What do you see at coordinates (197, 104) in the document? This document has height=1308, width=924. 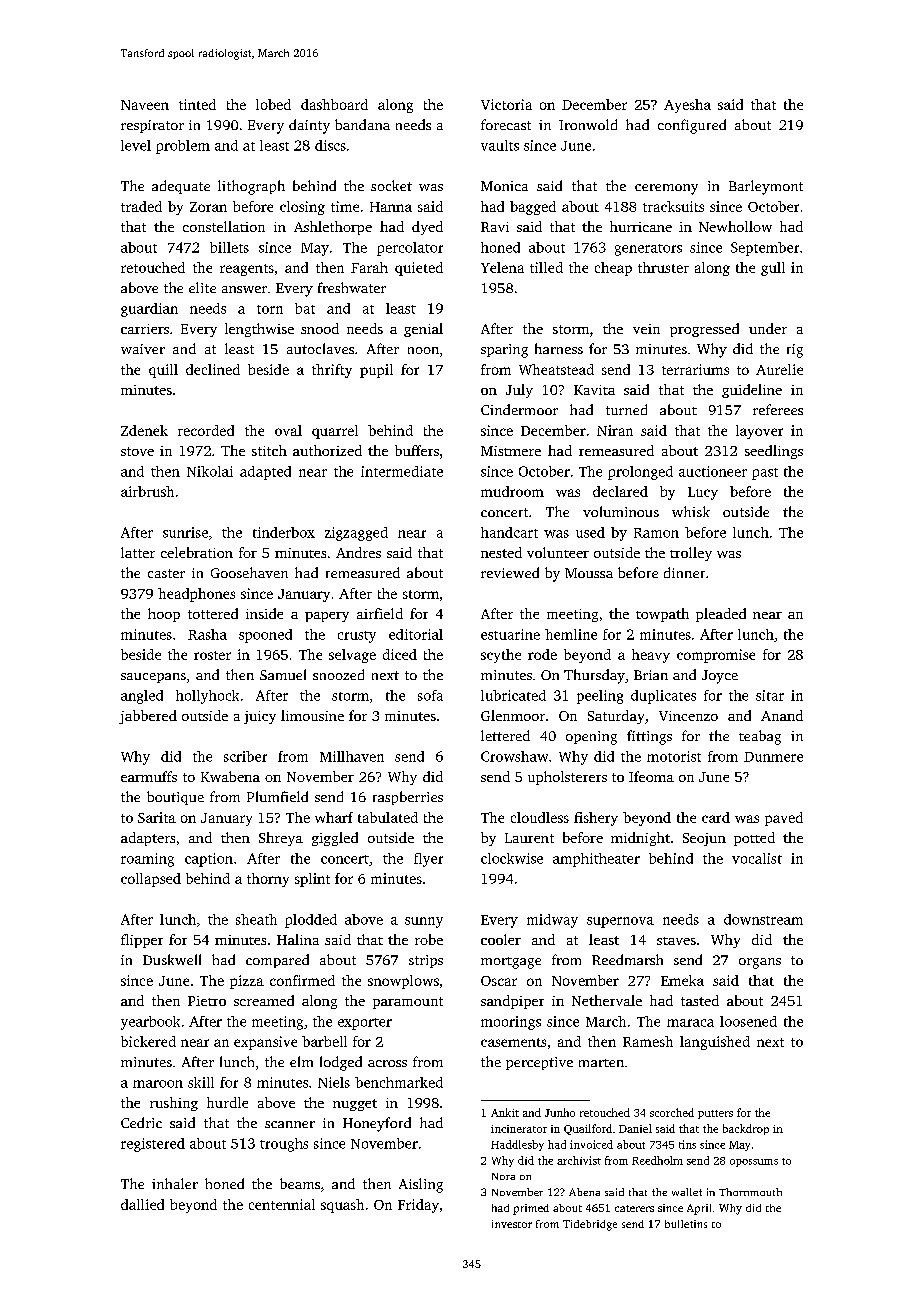 I see `tinted` at bounding box center [197, 104].
